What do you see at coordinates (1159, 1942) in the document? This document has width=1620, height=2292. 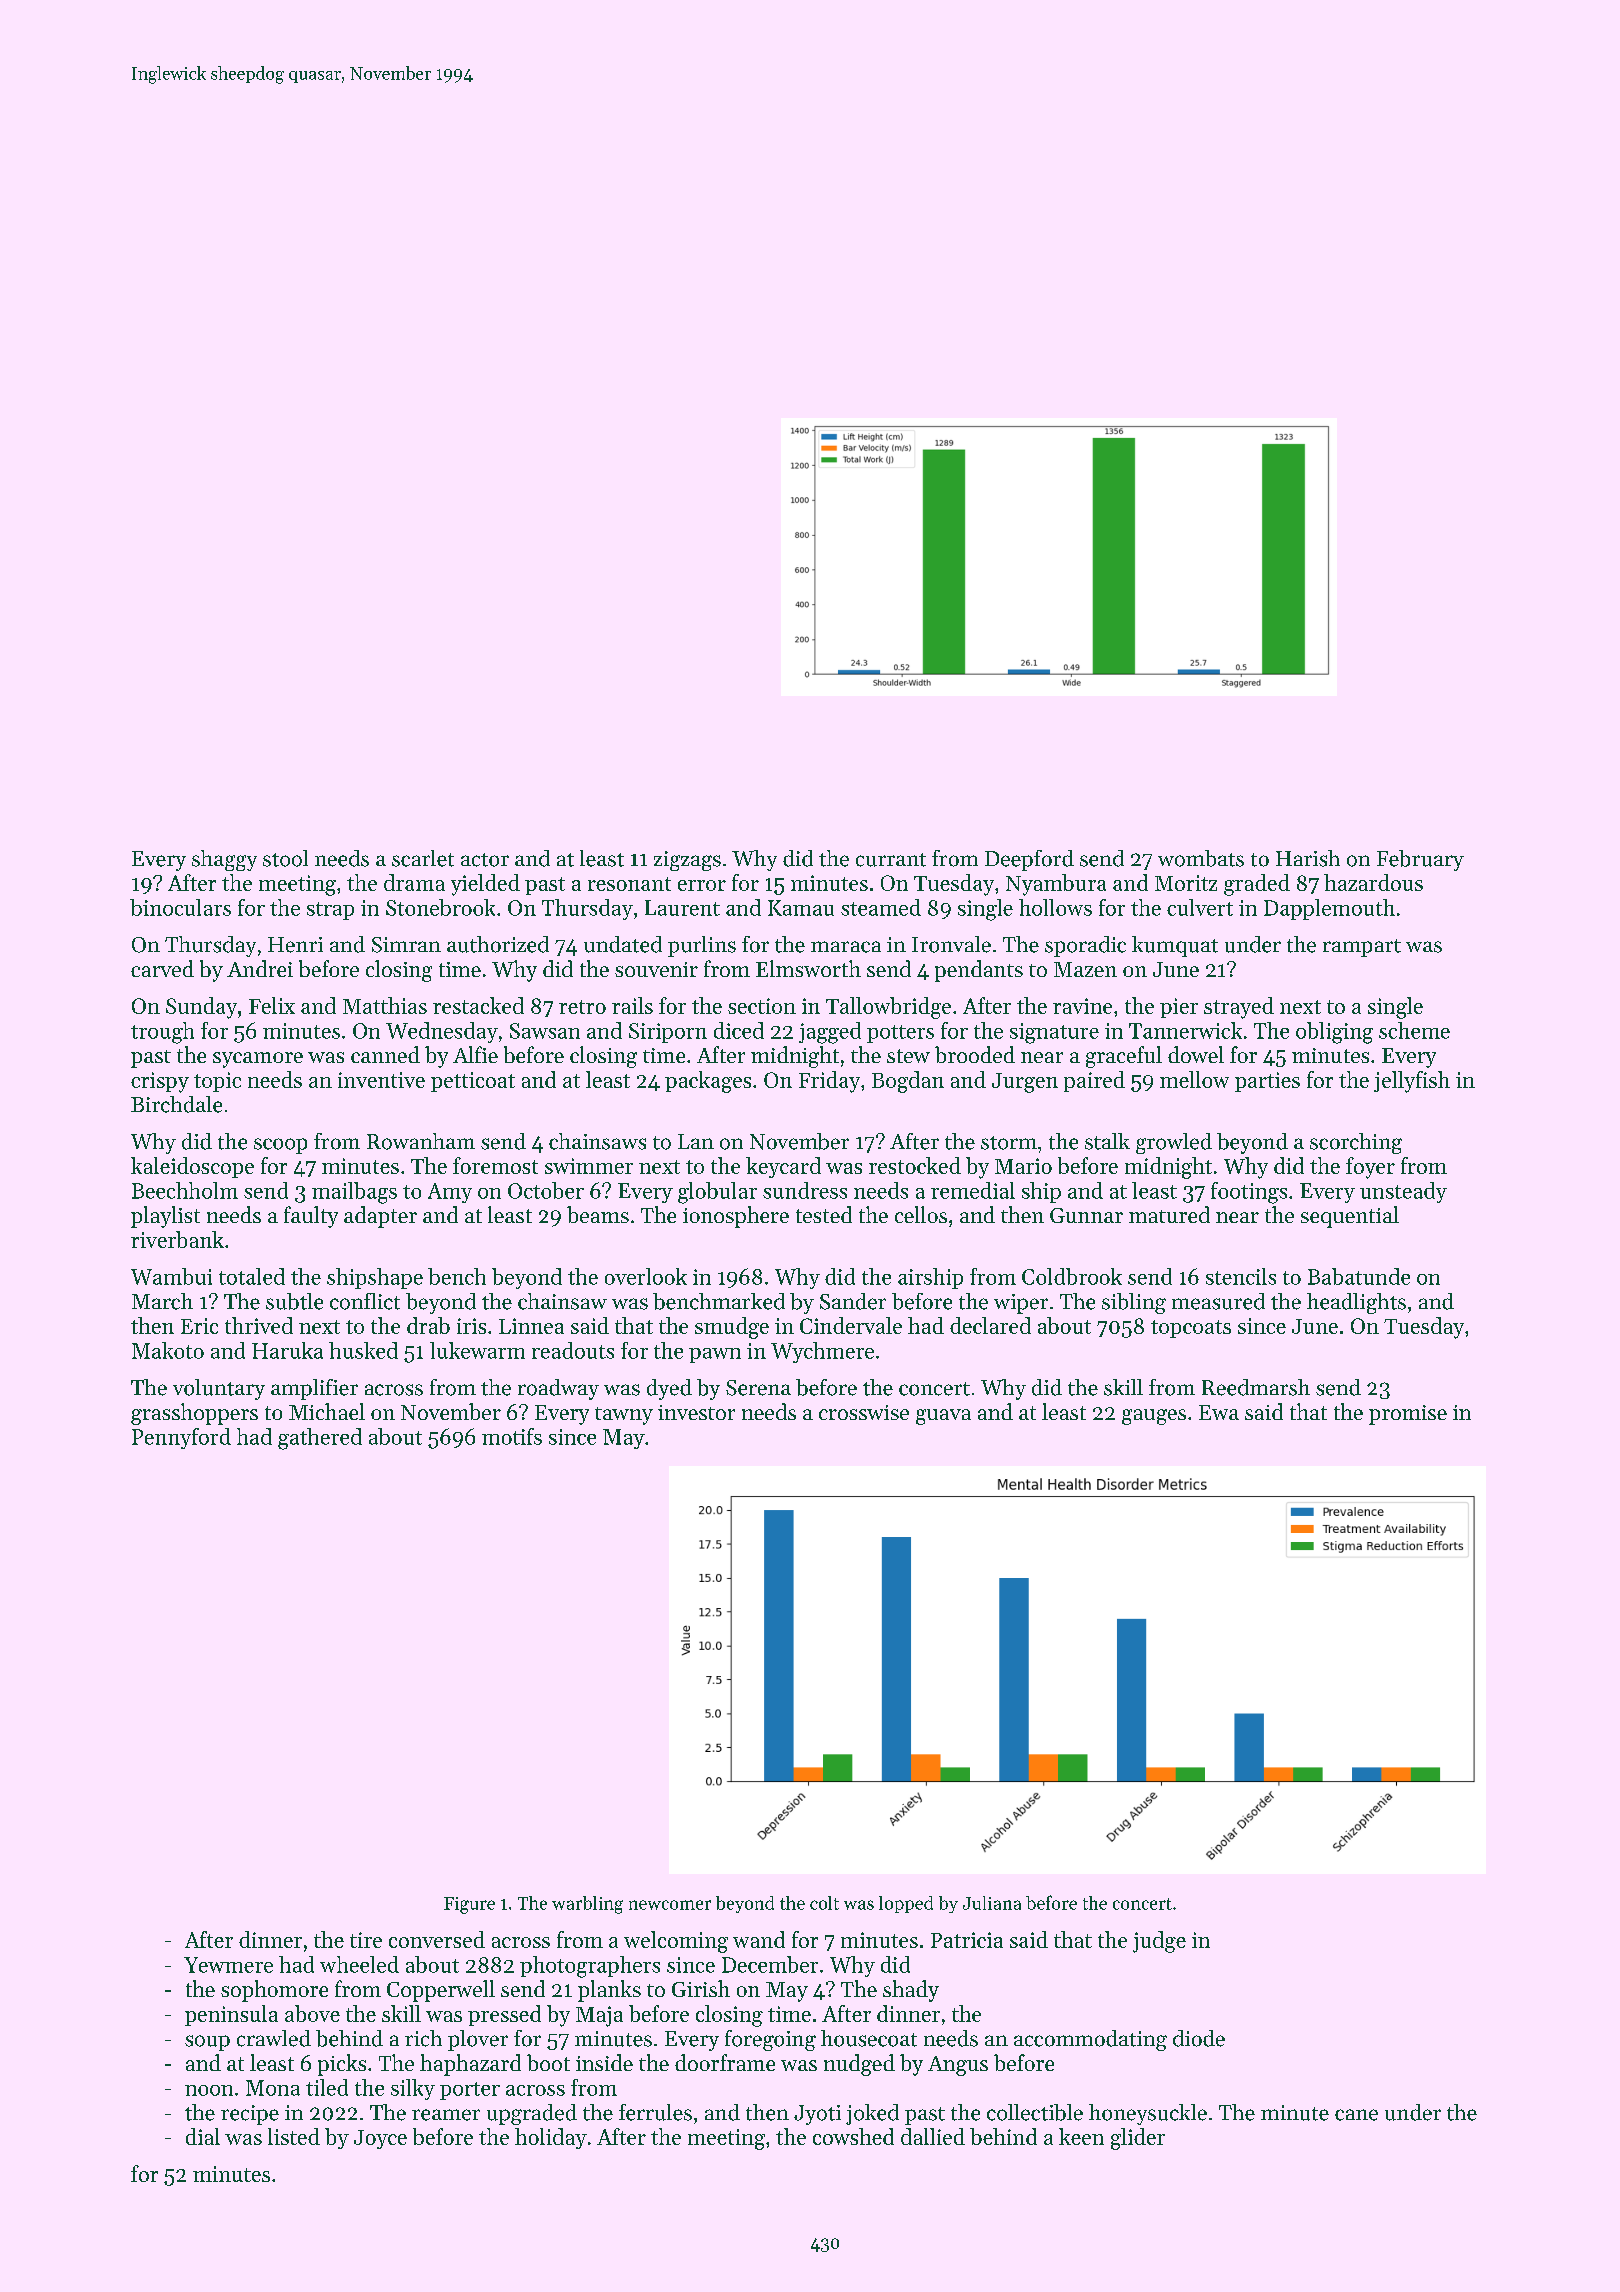 I see `judge` at bounding box center [1159, 1942].
